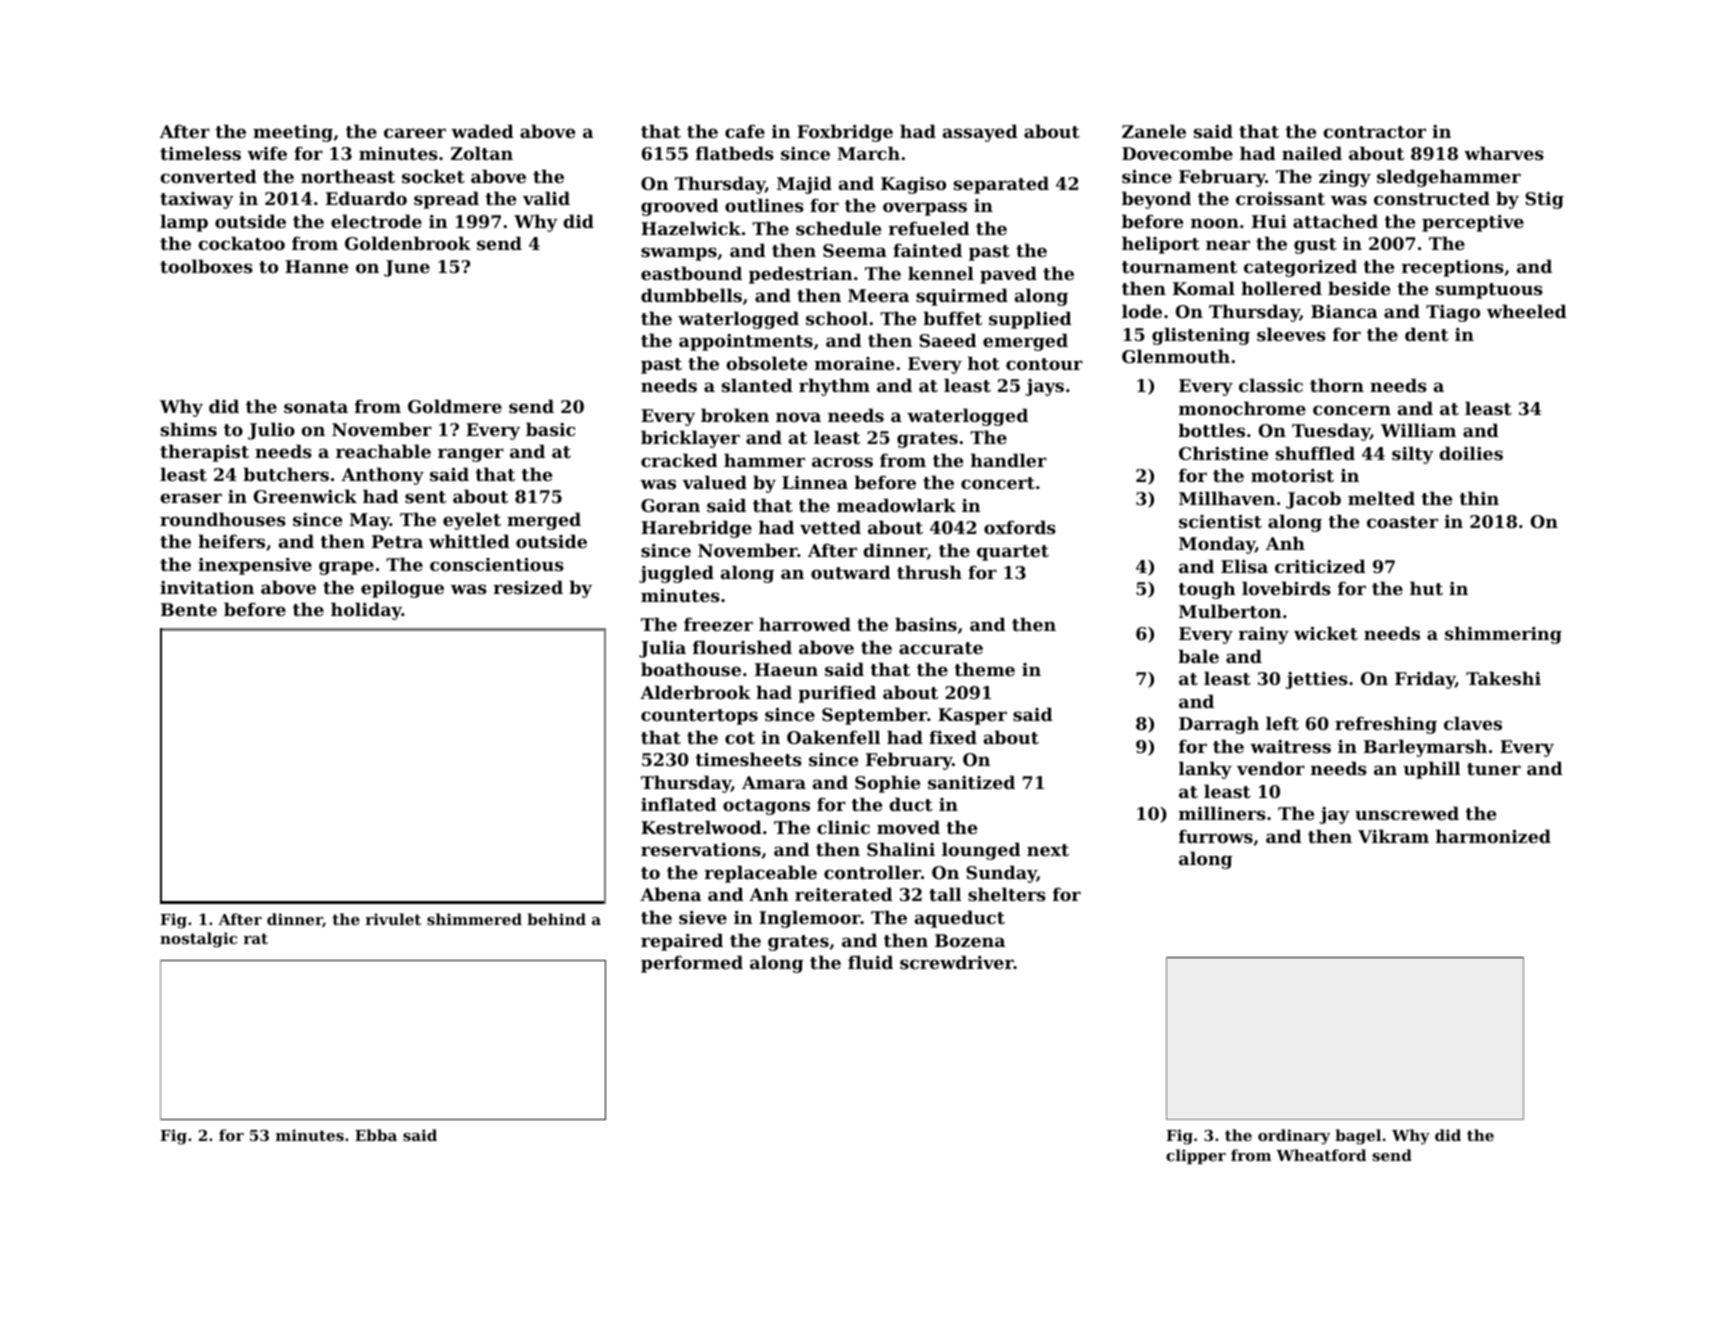  What do you see at coordinates (691, 669) in the page?
I see `boathouse` at bounding box center [691, 669].
